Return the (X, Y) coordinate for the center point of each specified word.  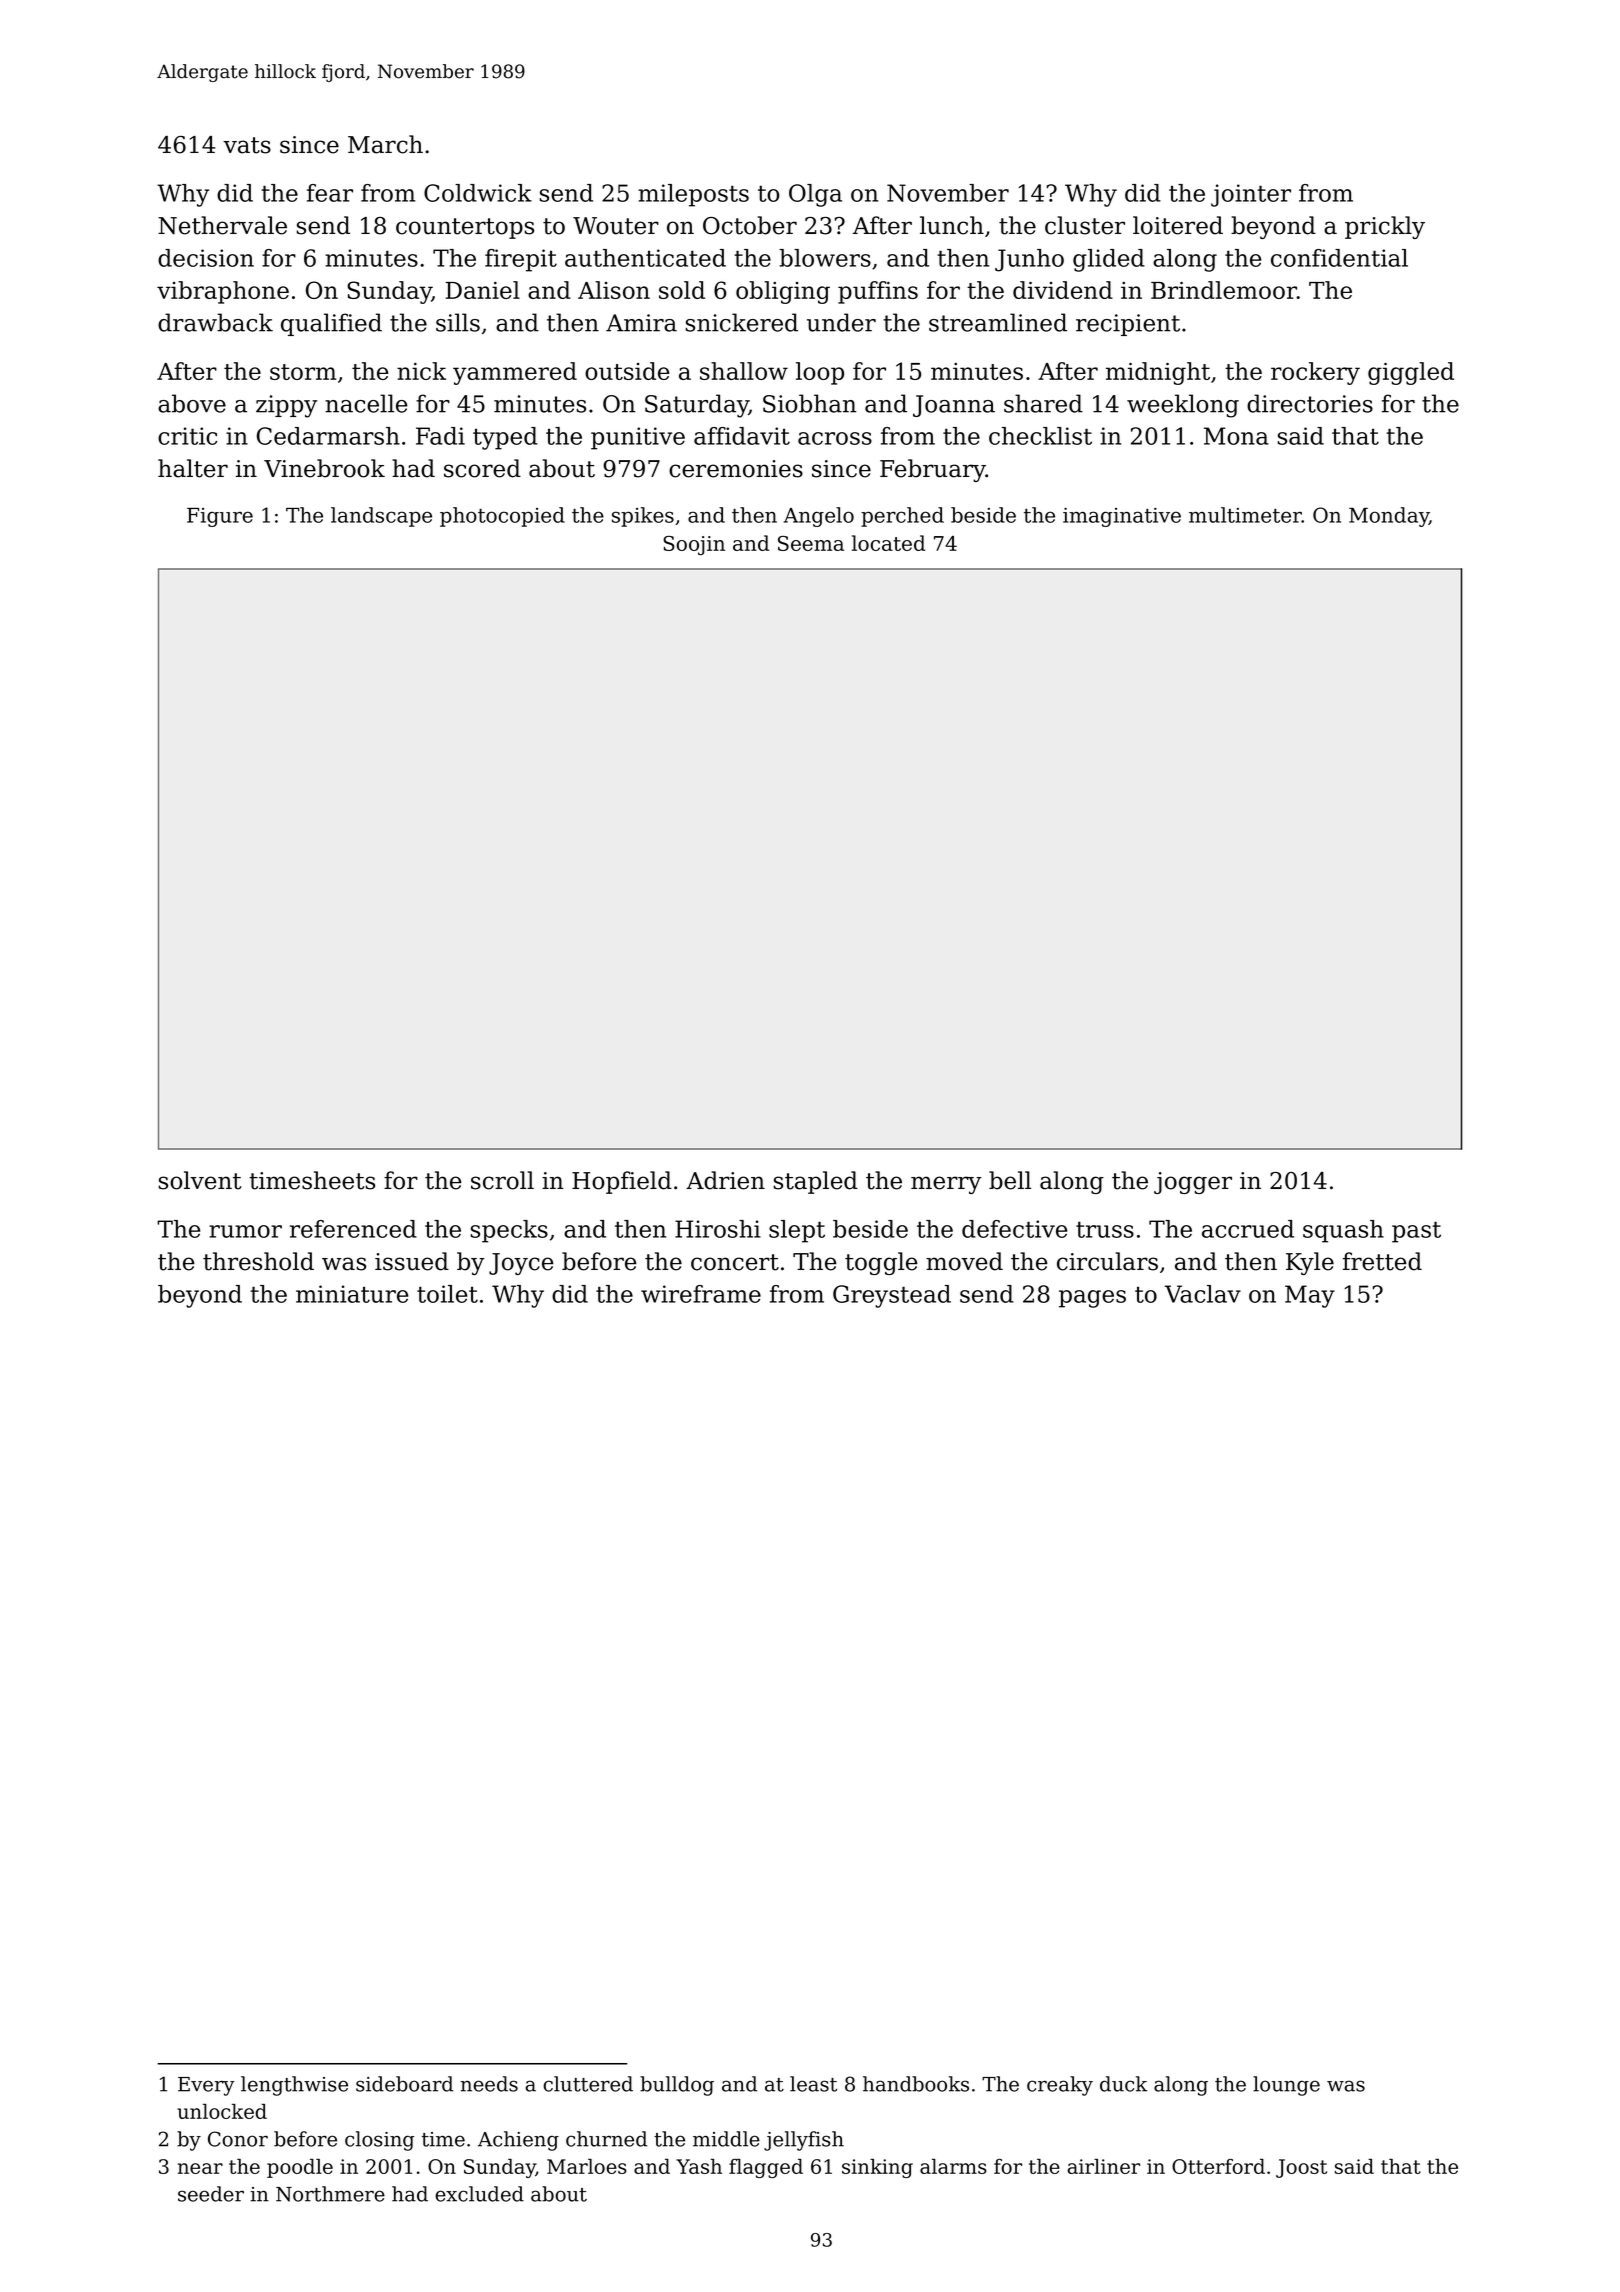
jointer (1251, 195)
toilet (447, 1294)
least (813, 2084)
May (1310, 1296)
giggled (1411, 373)
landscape (381, 517)
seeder (211, 2194)
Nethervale (222, 225)
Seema (811, 543)
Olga (815, 195)
